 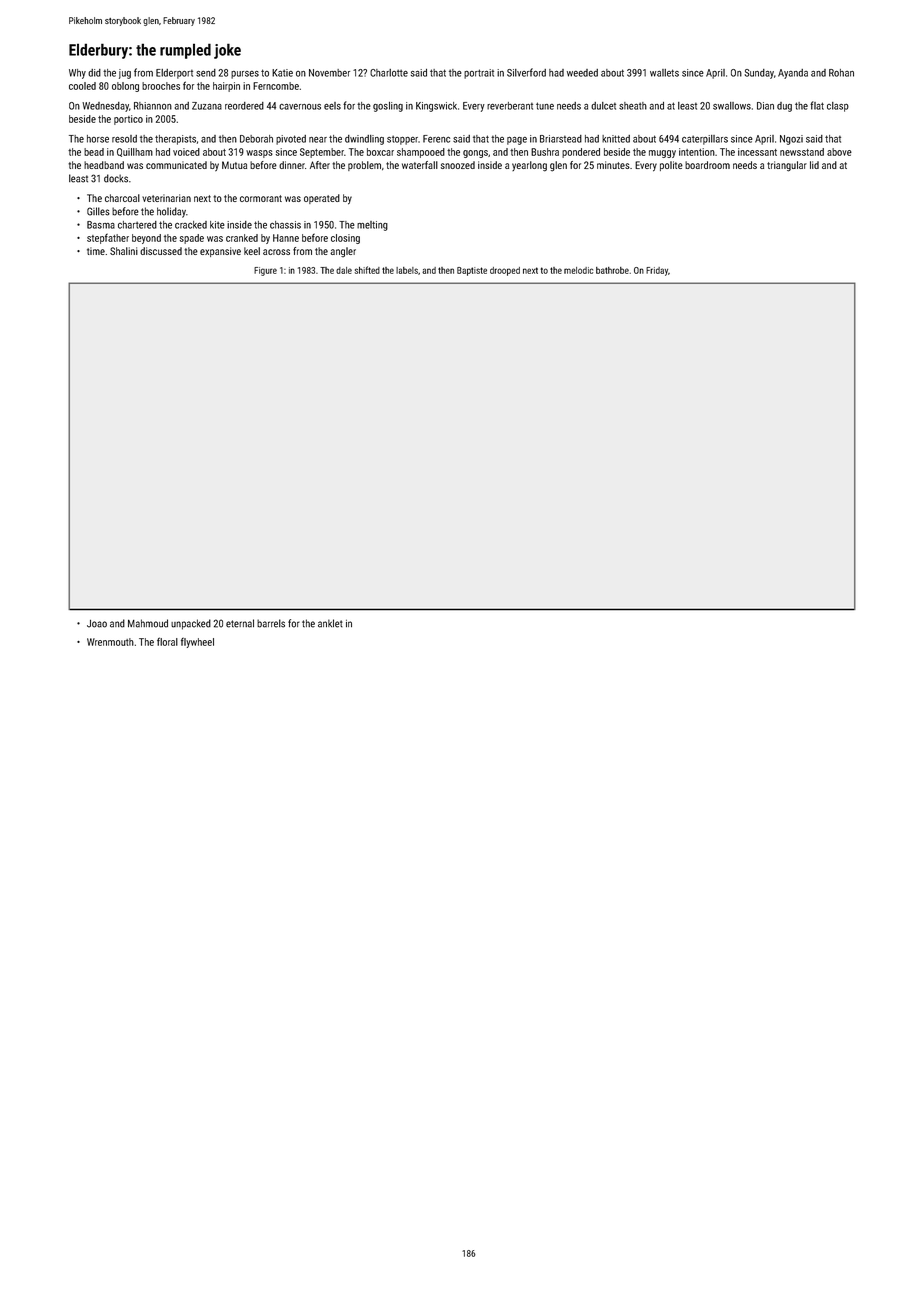 What do you see at coordinates (265, 271) in the screenshot?
I see `Figure` at bounding box center [265, 271].
